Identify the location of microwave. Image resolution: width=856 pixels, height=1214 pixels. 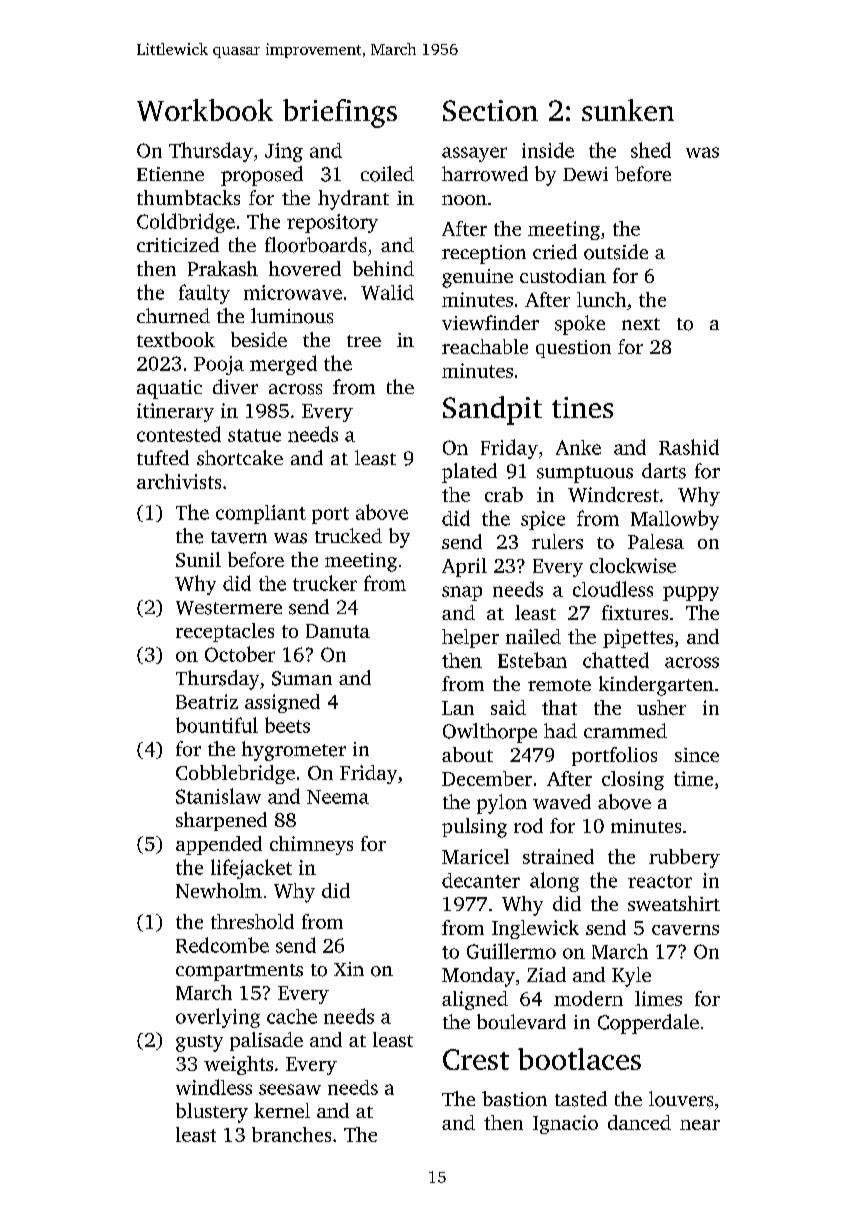
(293, 292).
